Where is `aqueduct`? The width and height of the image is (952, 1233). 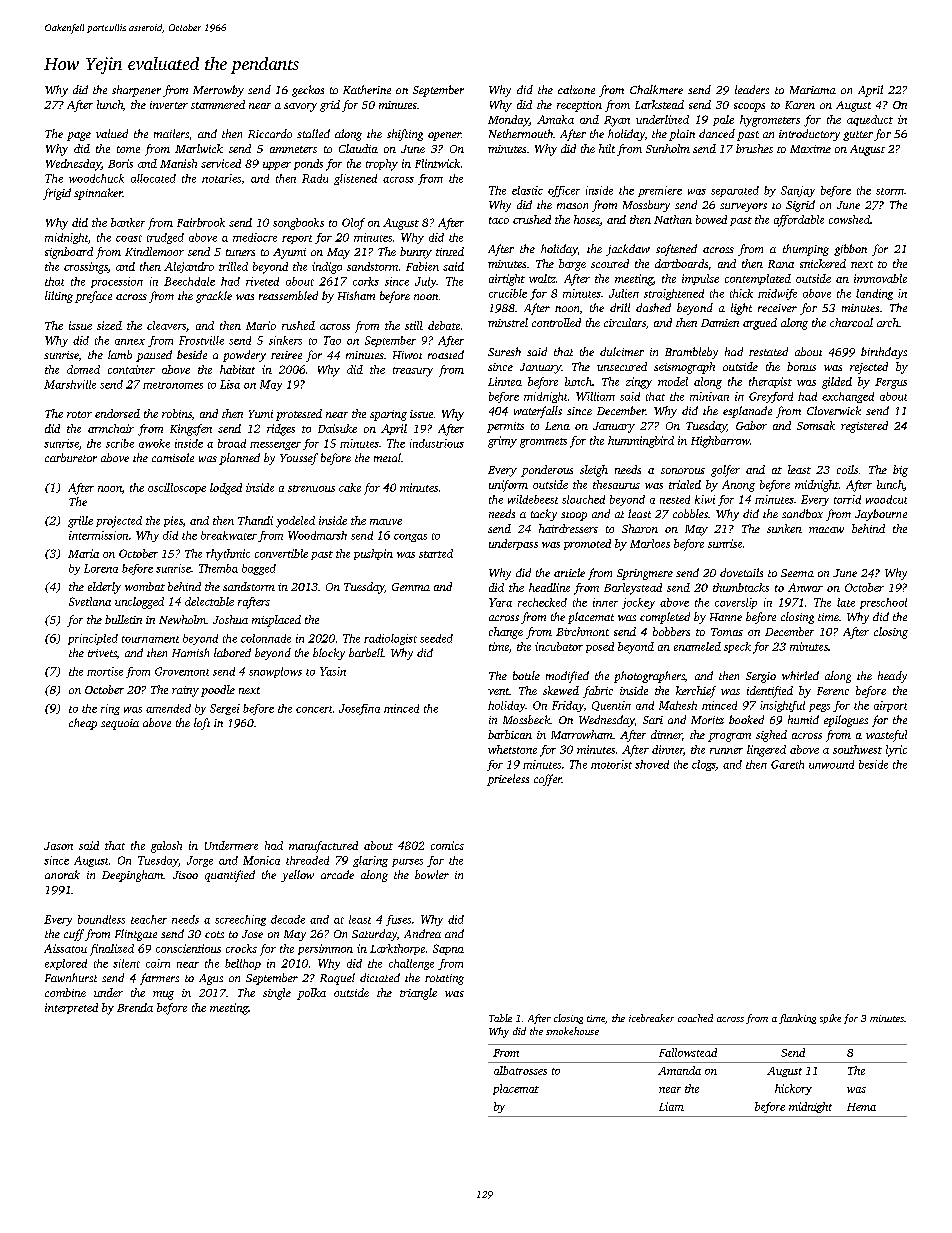 aqueduct is located at coordinates (870, 120).
